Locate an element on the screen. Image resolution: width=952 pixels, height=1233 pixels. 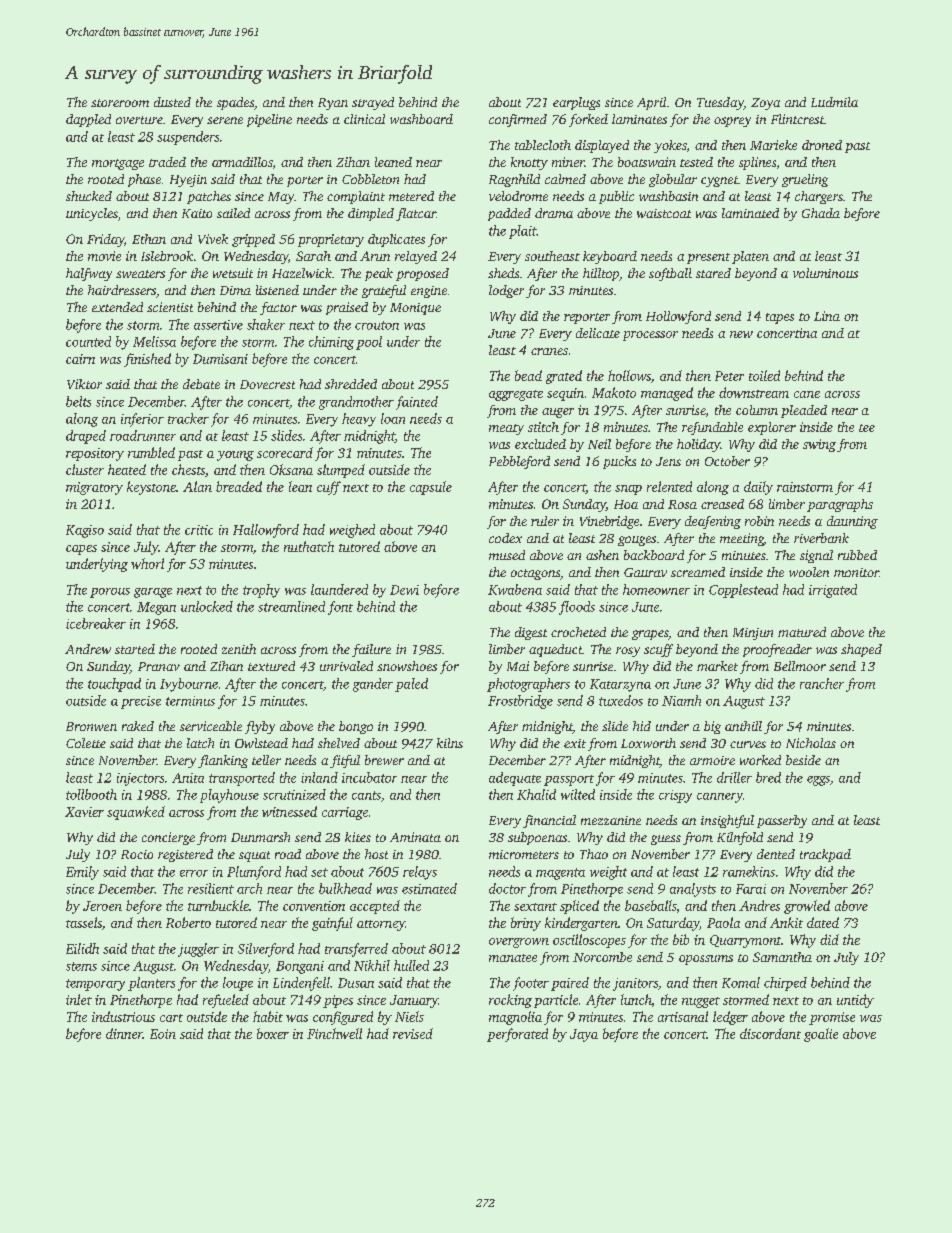
Hallowford is located at coordinates (266, 531).
